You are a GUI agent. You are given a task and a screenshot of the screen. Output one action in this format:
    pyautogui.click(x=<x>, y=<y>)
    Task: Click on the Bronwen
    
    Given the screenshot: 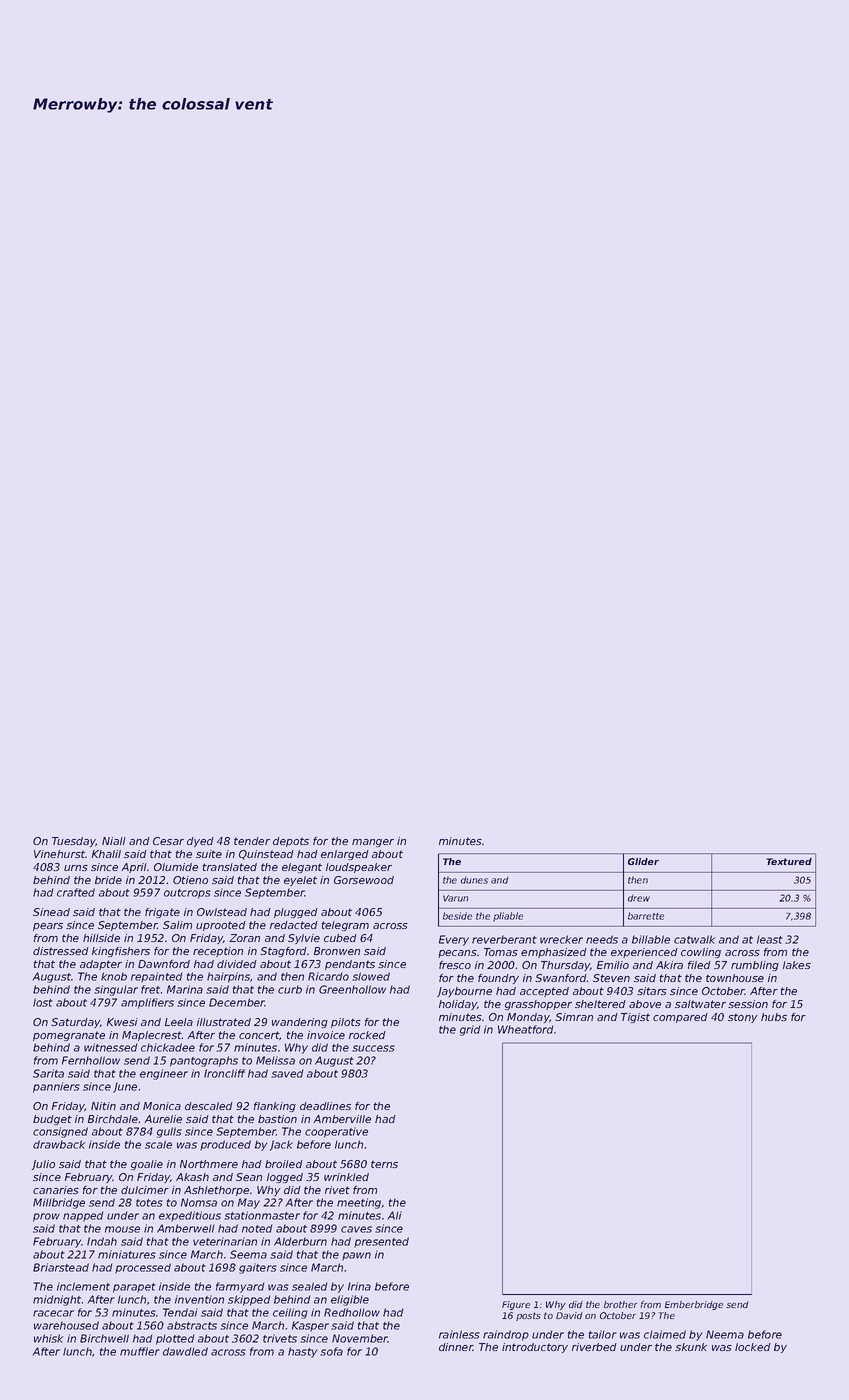 What is the action you would take?
    pyautogui.click(x=337, y=951)
